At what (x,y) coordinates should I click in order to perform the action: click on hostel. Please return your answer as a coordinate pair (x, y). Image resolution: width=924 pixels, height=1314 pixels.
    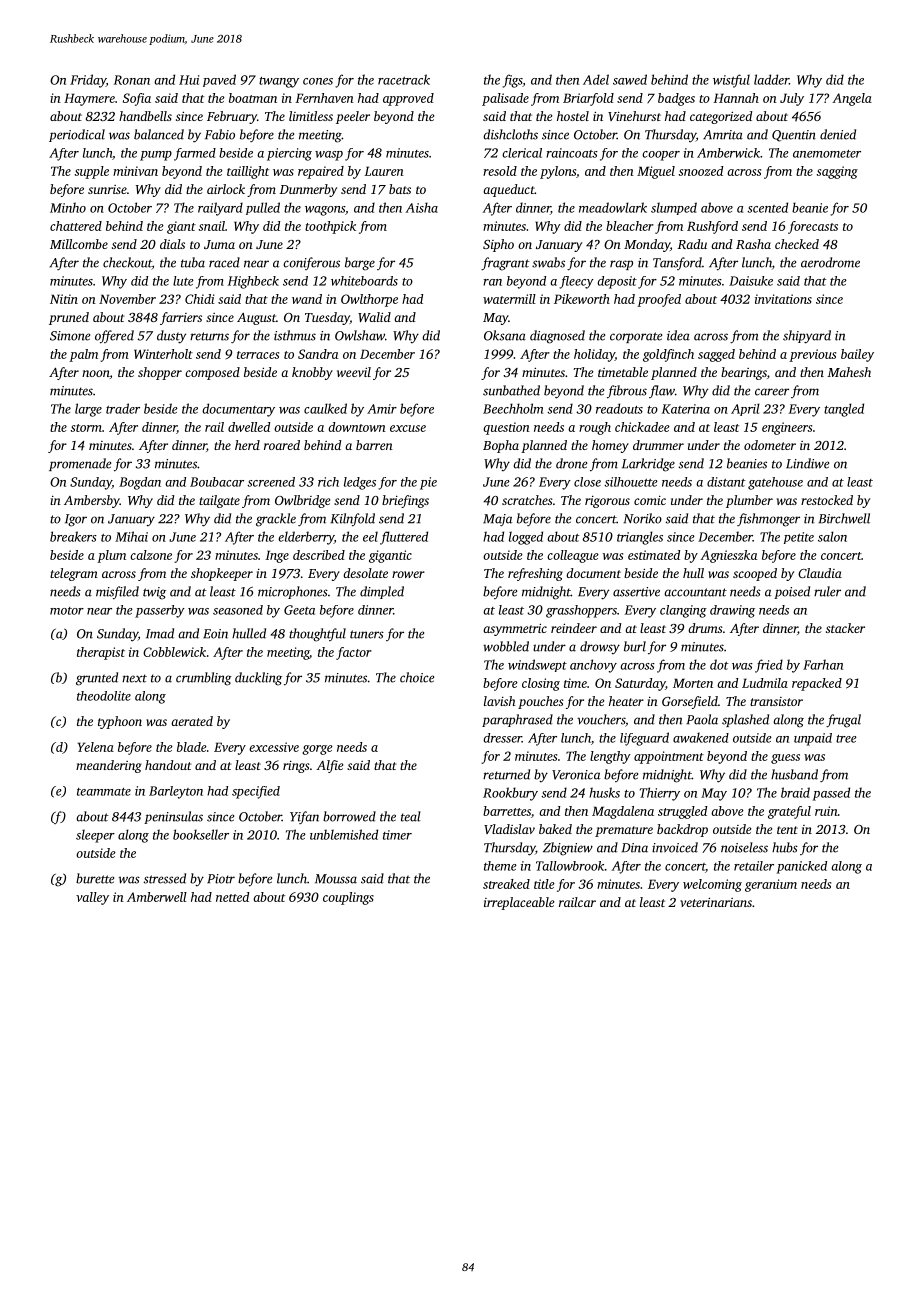
    Looking at the image, I should click on (573, 116).
